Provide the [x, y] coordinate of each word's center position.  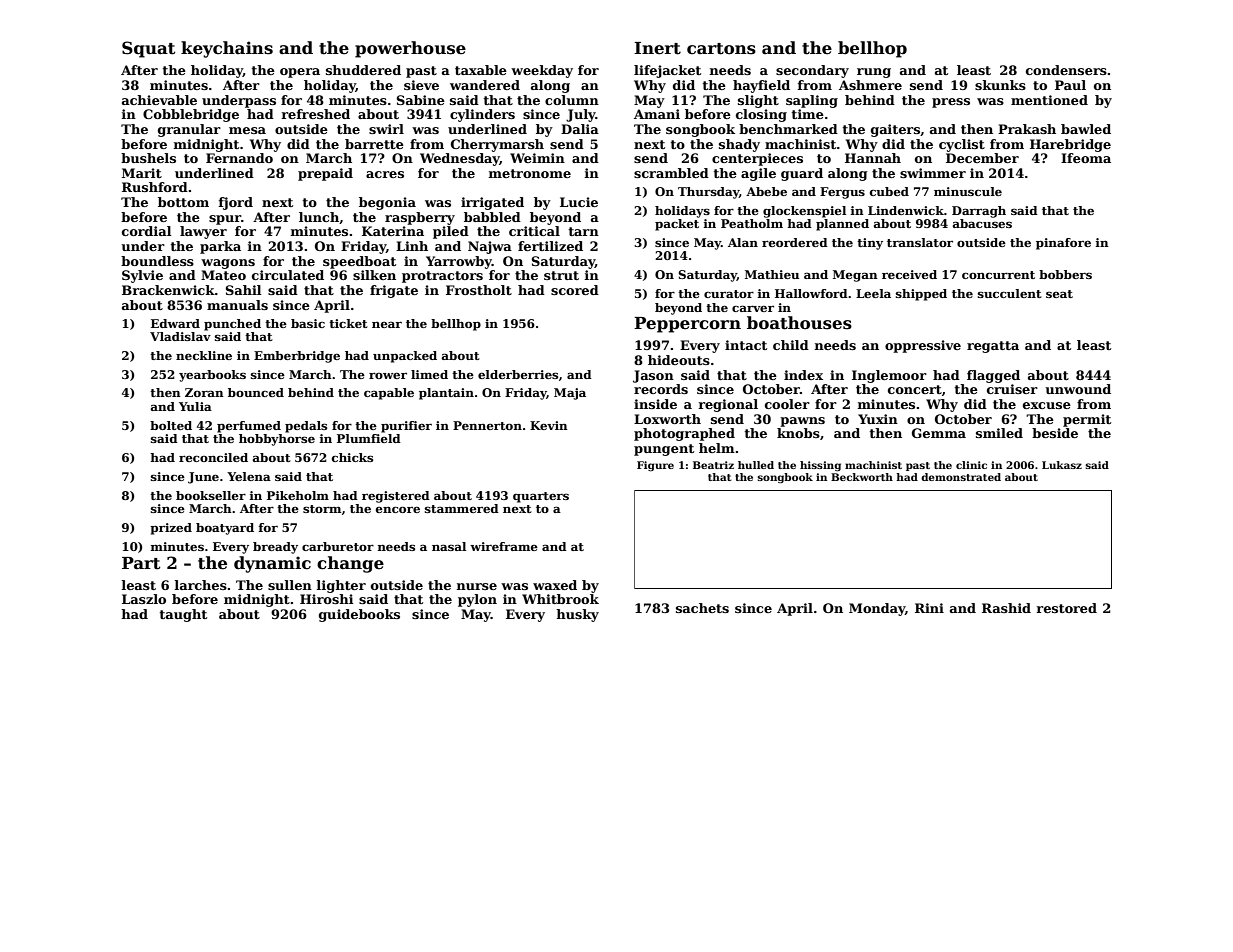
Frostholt [479, 290]
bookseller [211, 495]
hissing [820, 466]
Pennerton [487, 425]
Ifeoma [1086, 158]
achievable [159, 100]
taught [183, 615]
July [581, 115]
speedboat [359, 262]
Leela [873, 293]
